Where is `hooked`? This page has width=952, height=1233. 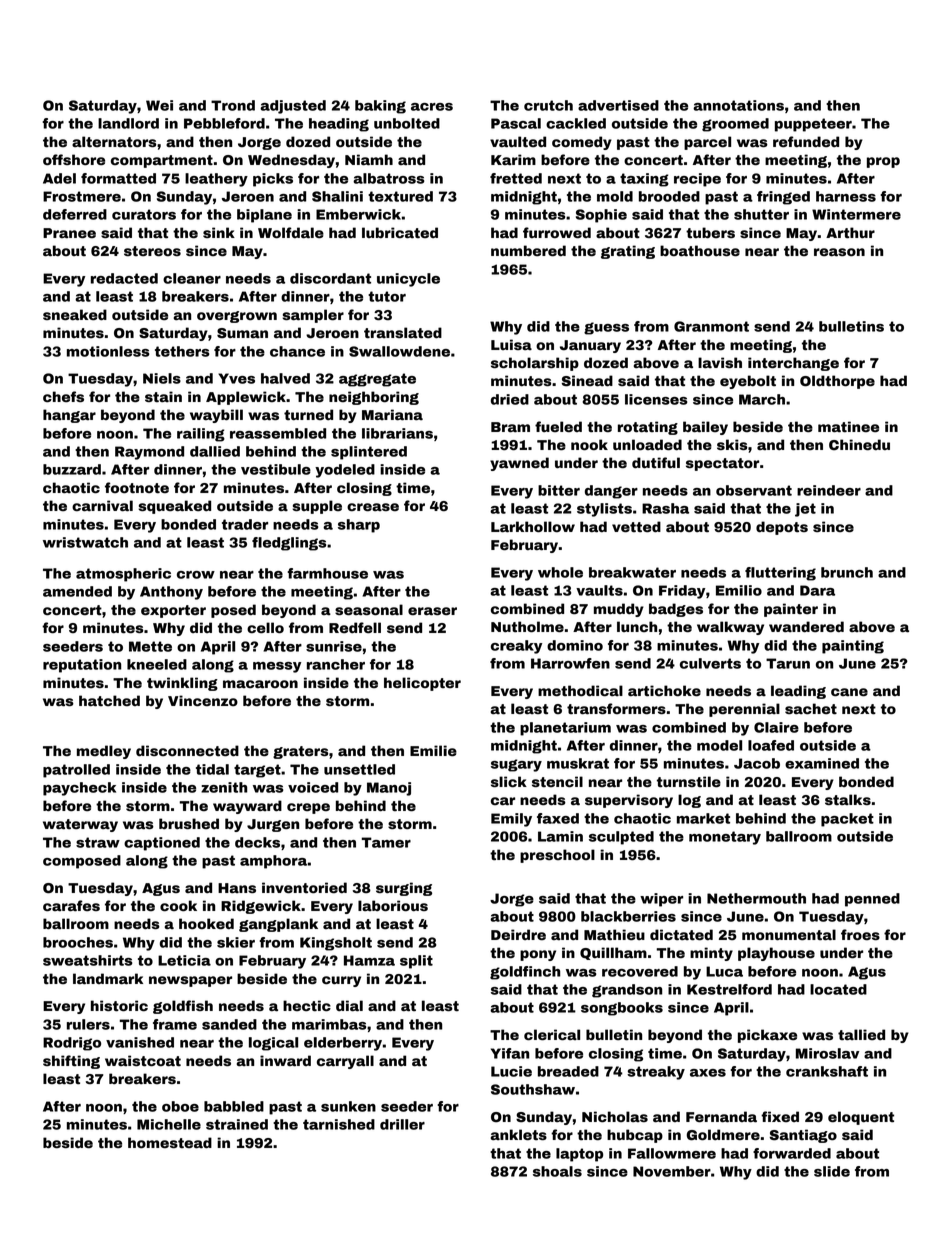
hooked is located at coordinates (206, 924).
